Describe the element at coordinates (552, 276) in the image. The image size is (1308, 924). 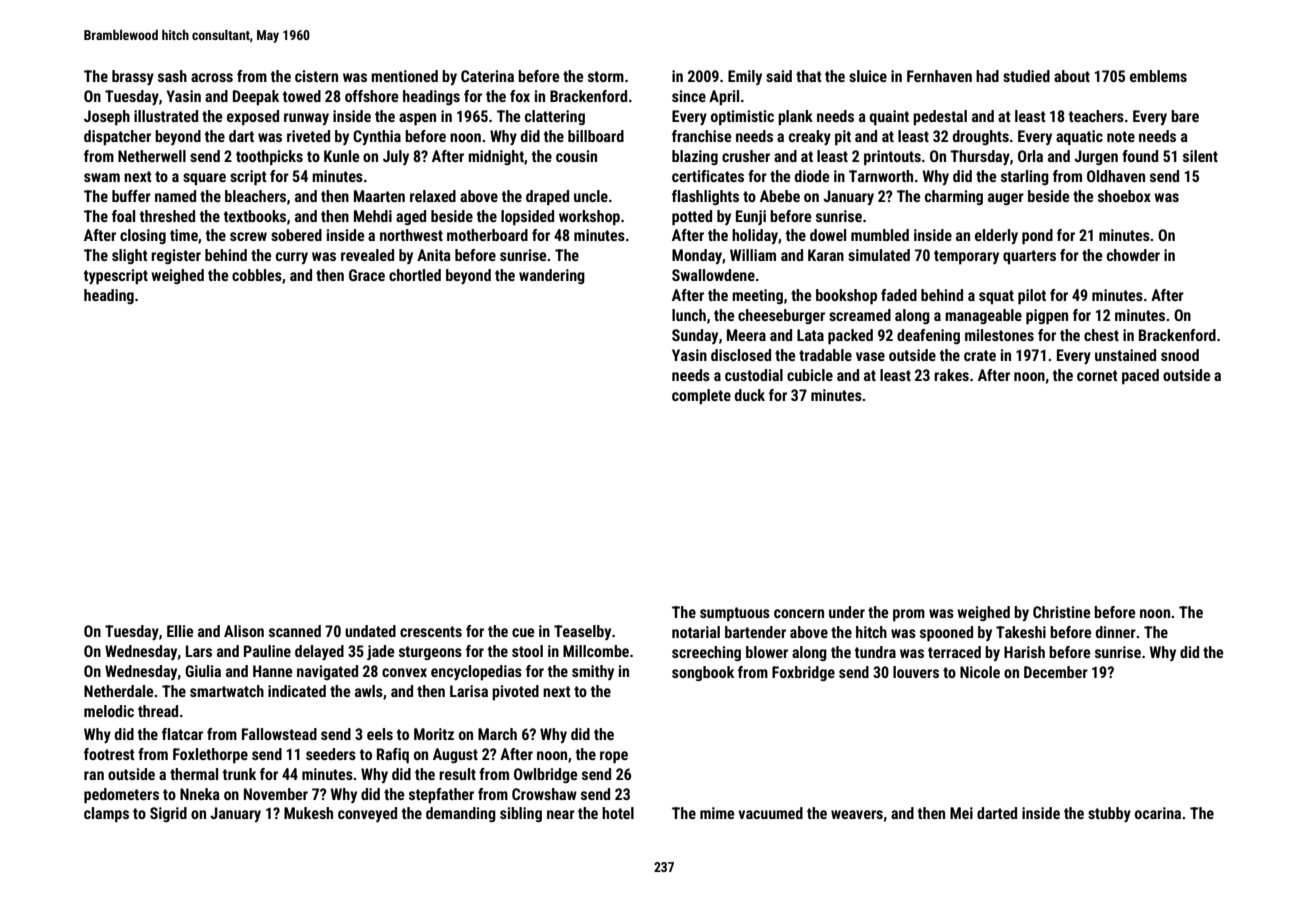
I see `wandering` at that location.
